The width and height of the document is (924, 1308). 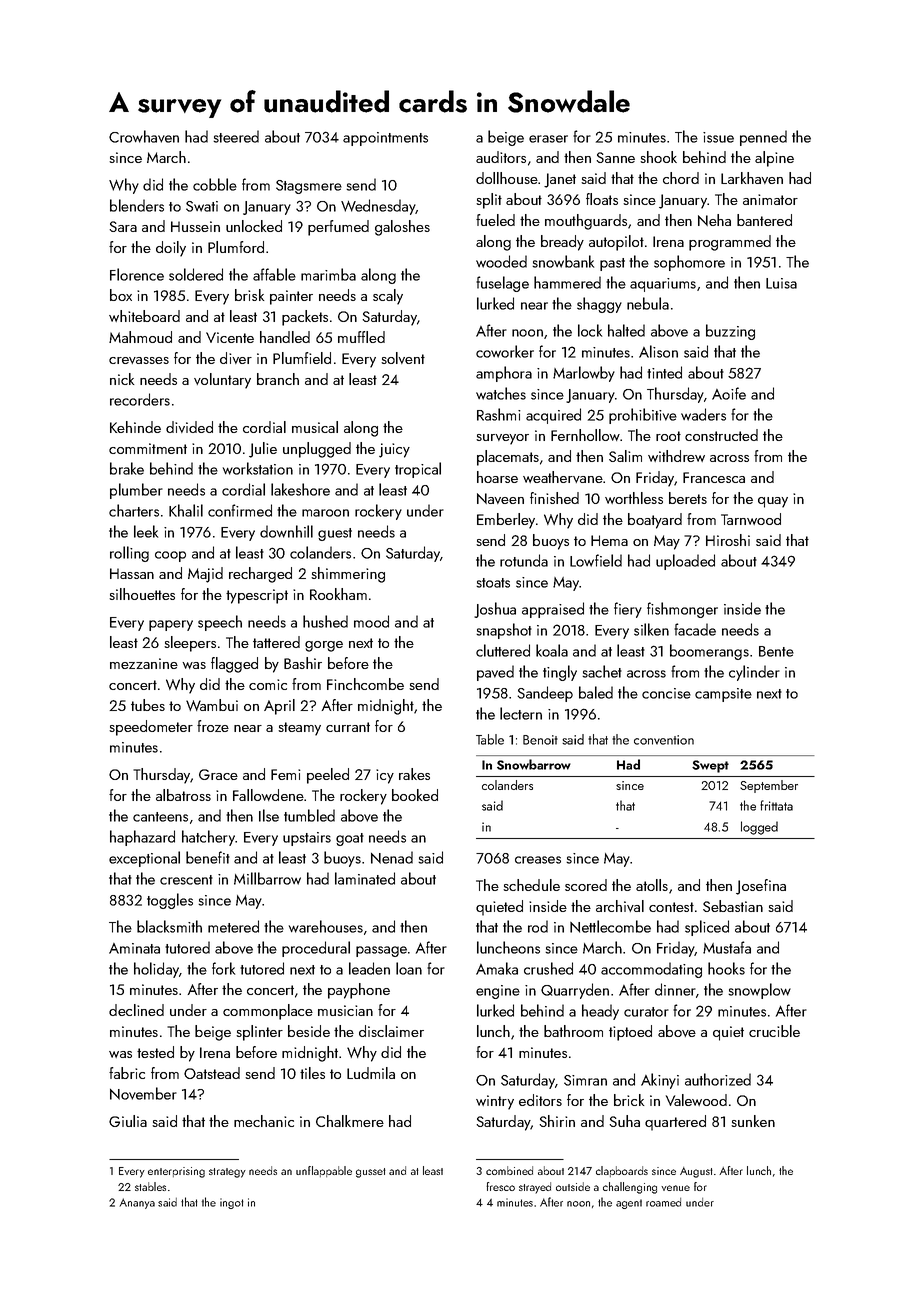 I want to click on alpine, so click(x=774, y=159).
